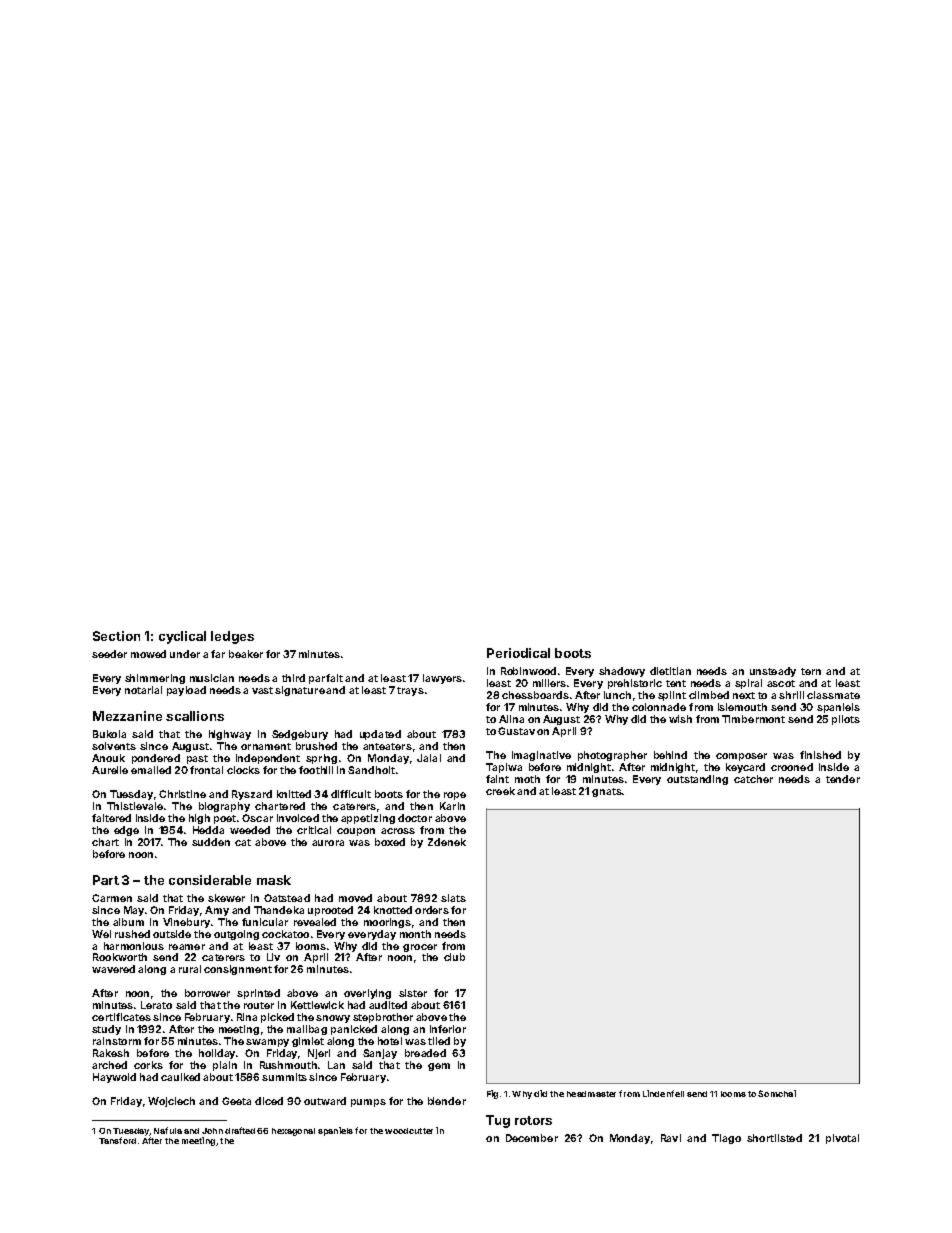  What do you see at coordinates (454, 957) in the document?
I see `club` at bounding box center [454, 957].
